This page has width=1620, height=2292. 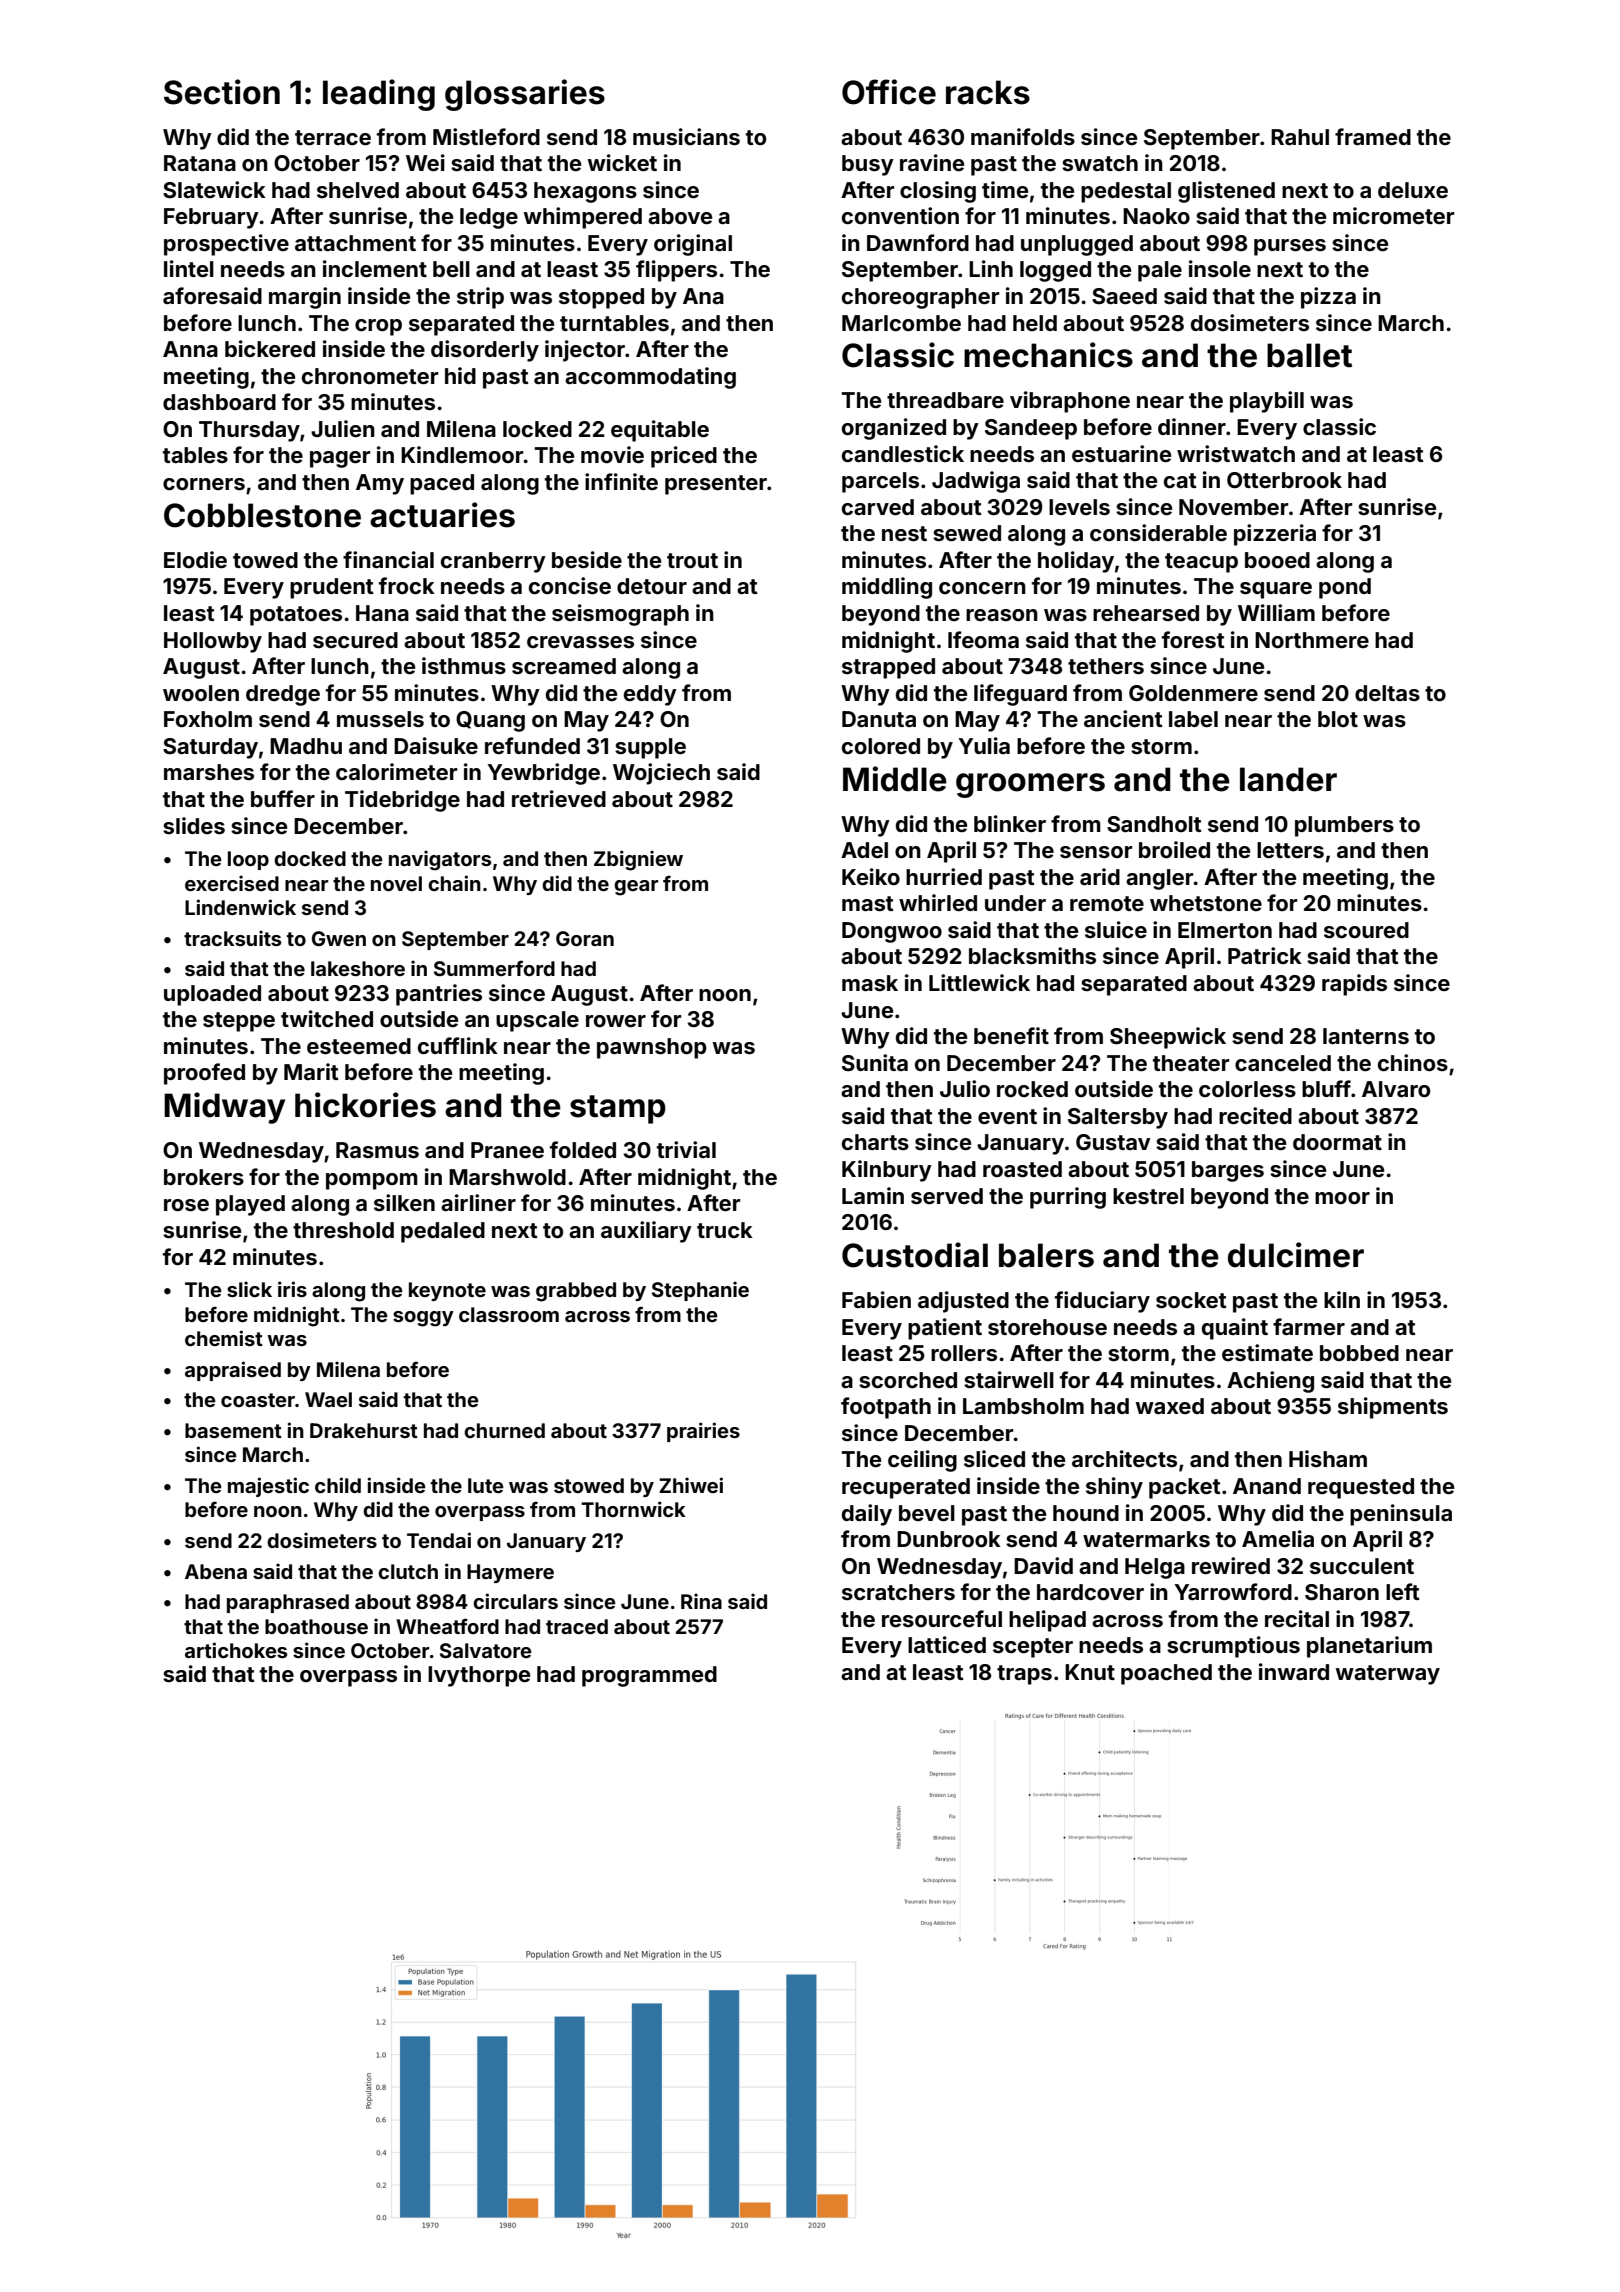 What do you see at coordinates (582, 218) in the page?
I see `whimpered` at bounding box center [582, 218].
